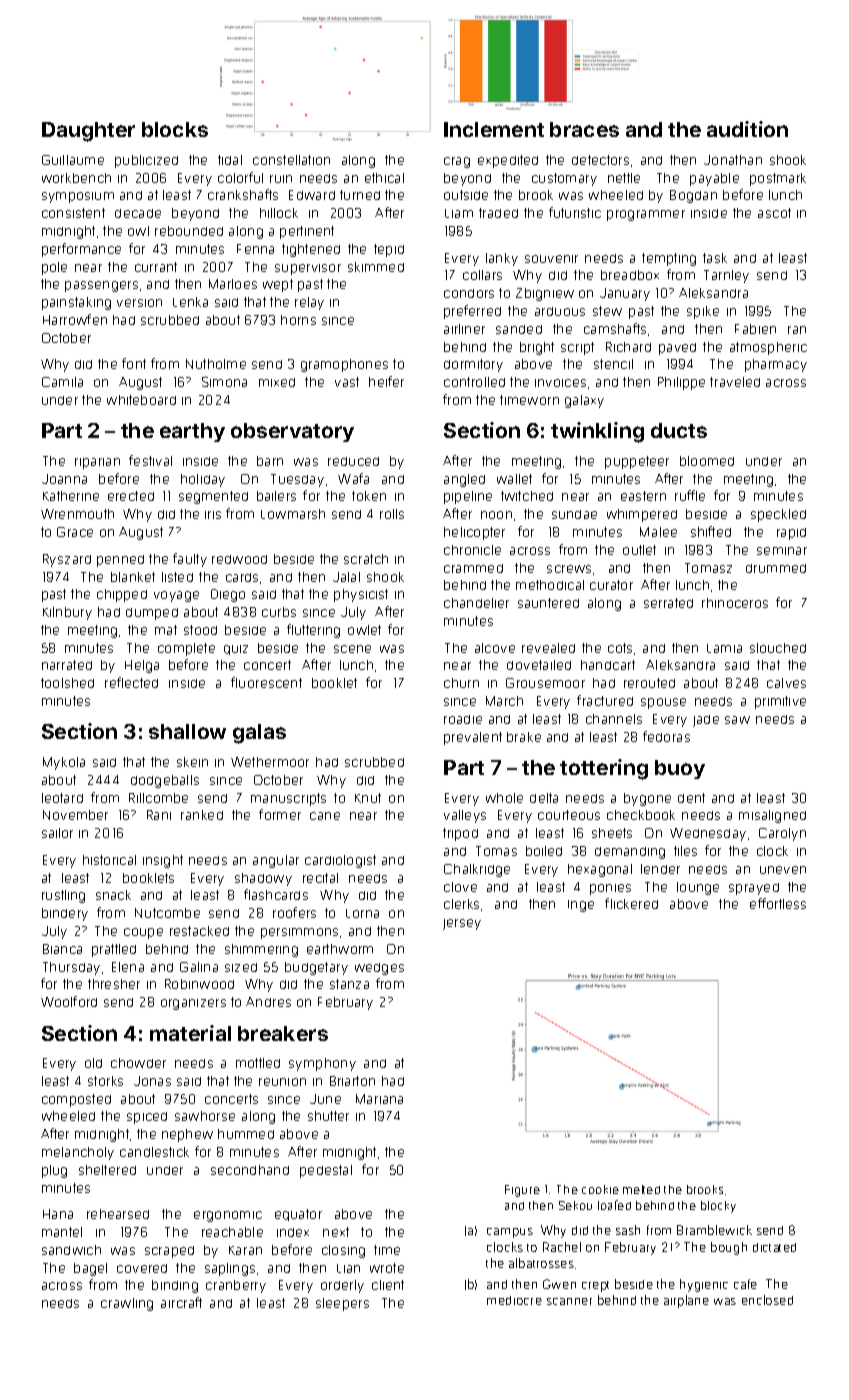 This screenshot has height=1400, width=849. I want to click on hummed, so click(246, 1134).
